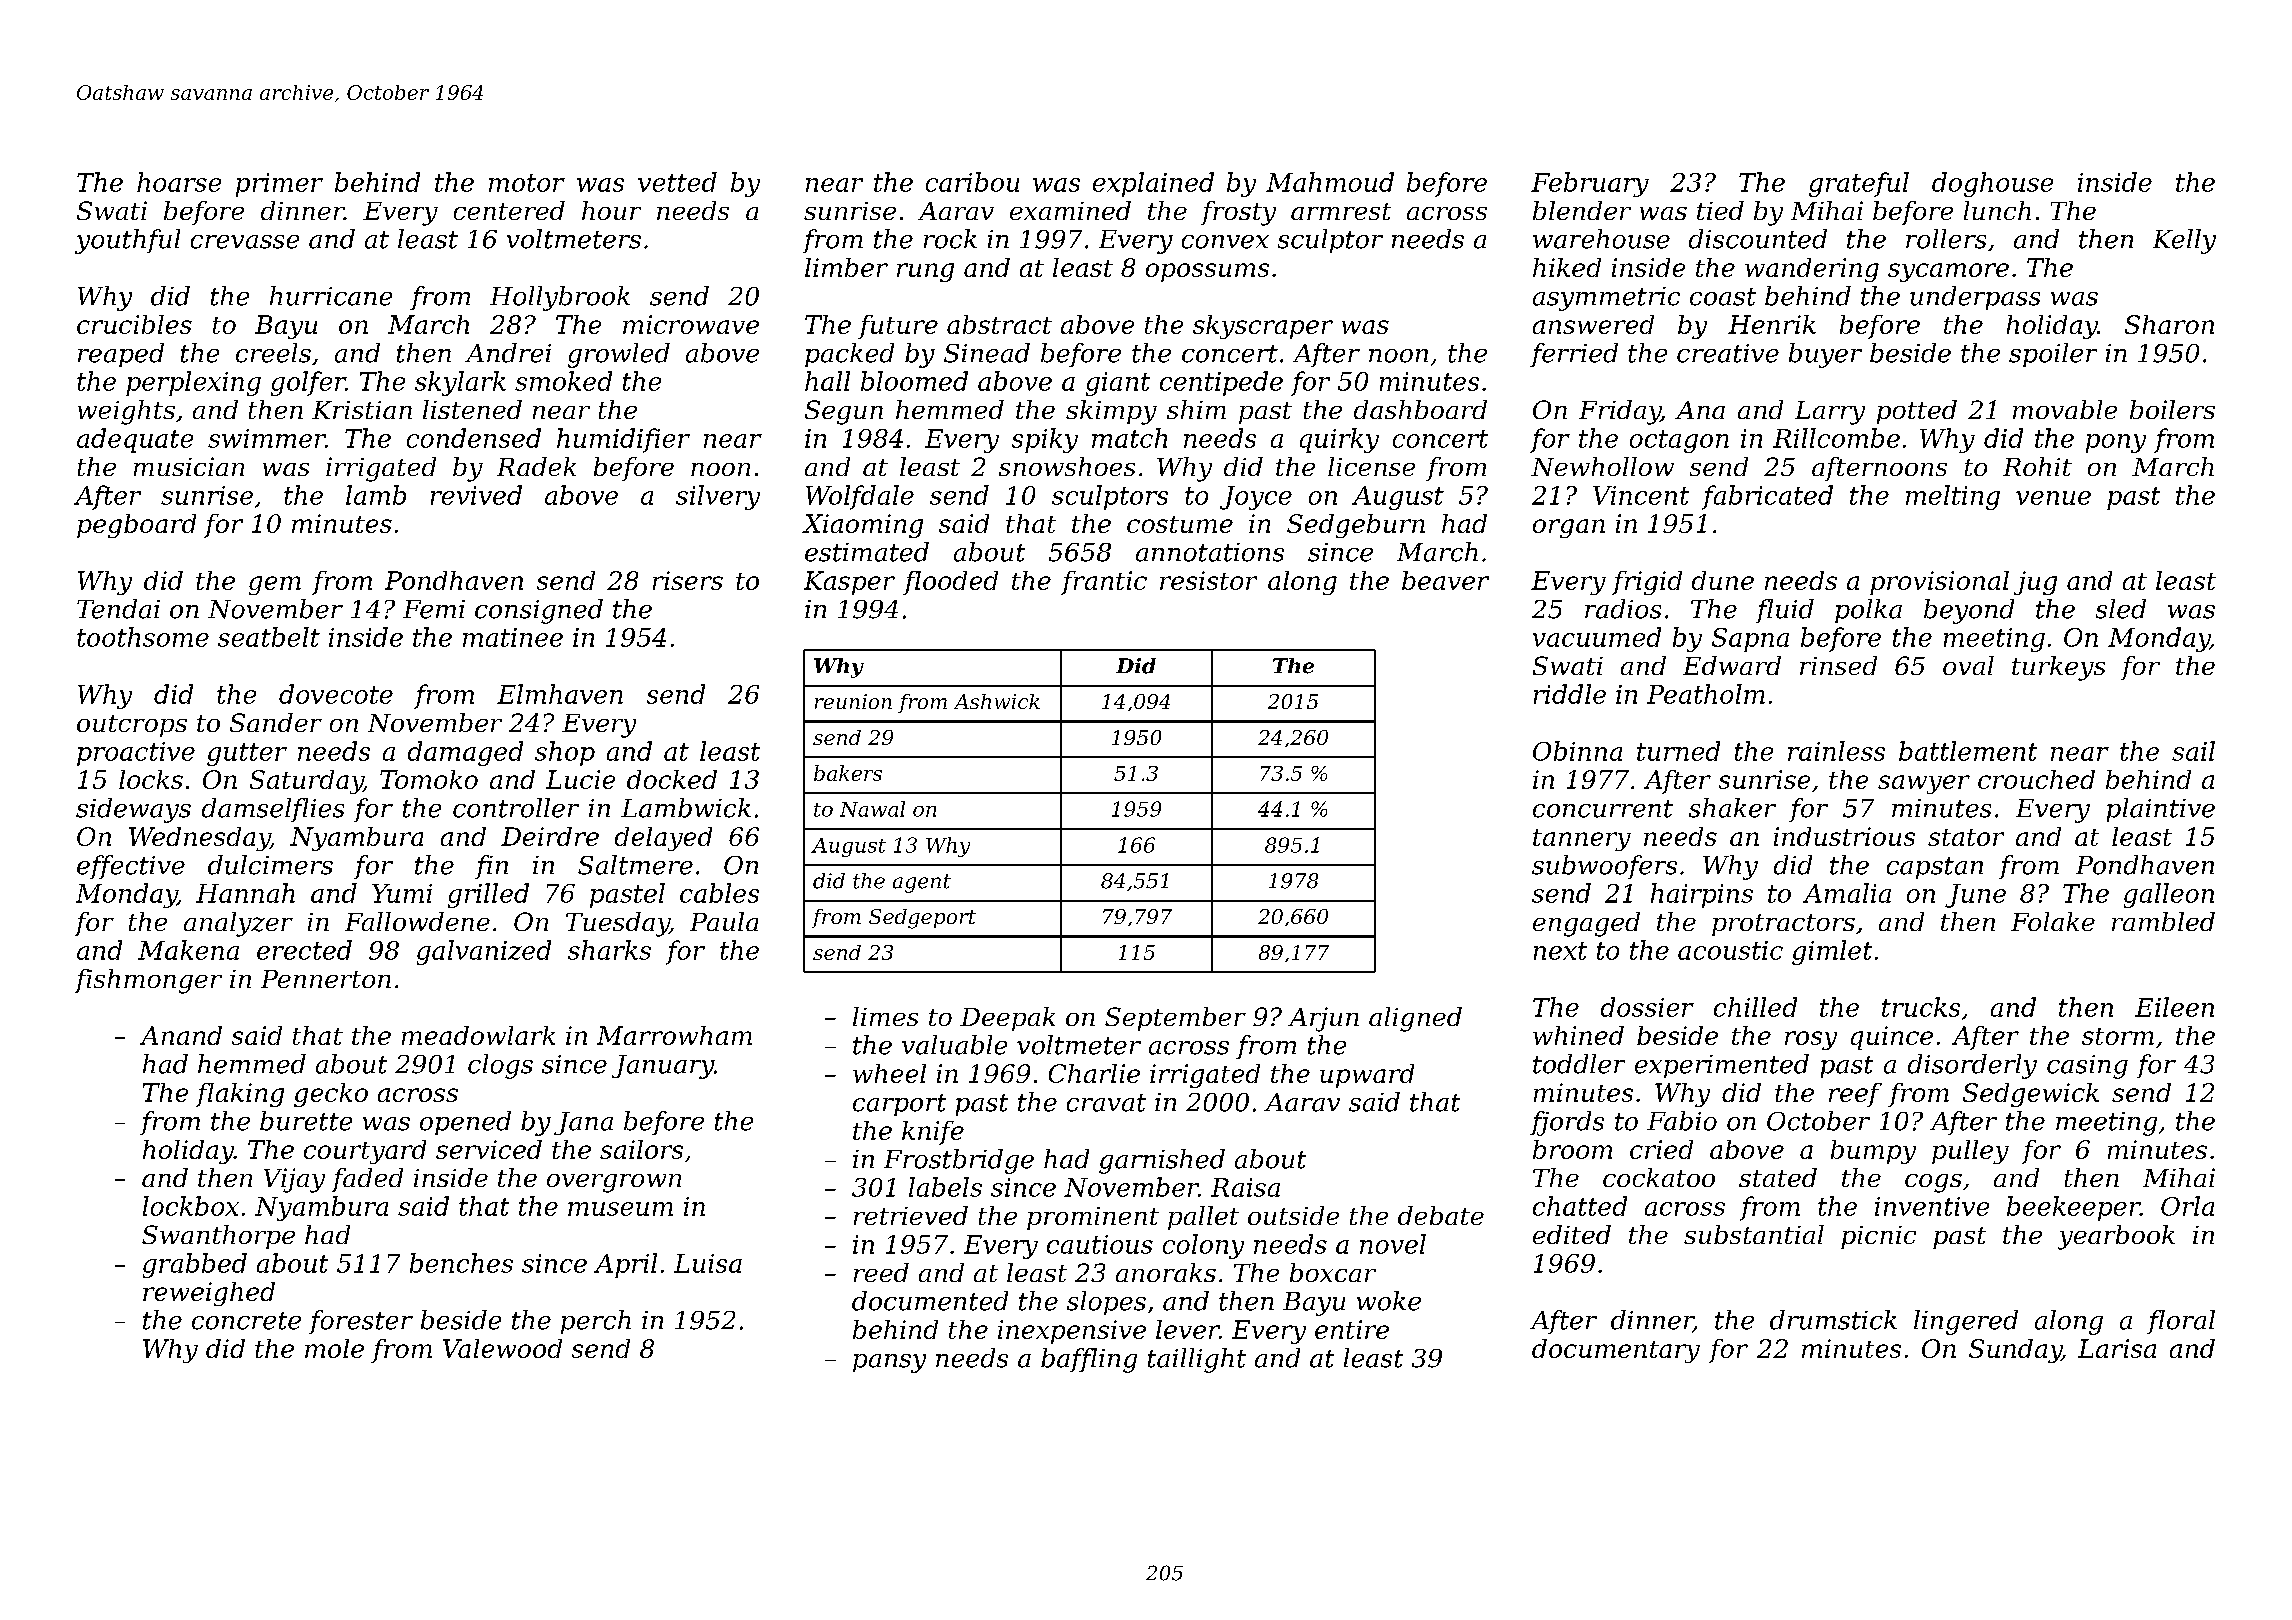 The width and height of the screenshot is (2292, 1620). What do you see at coordinates (334, 1348) in the screenshot?
I see `mole` at bounding box center [334, 1348].
